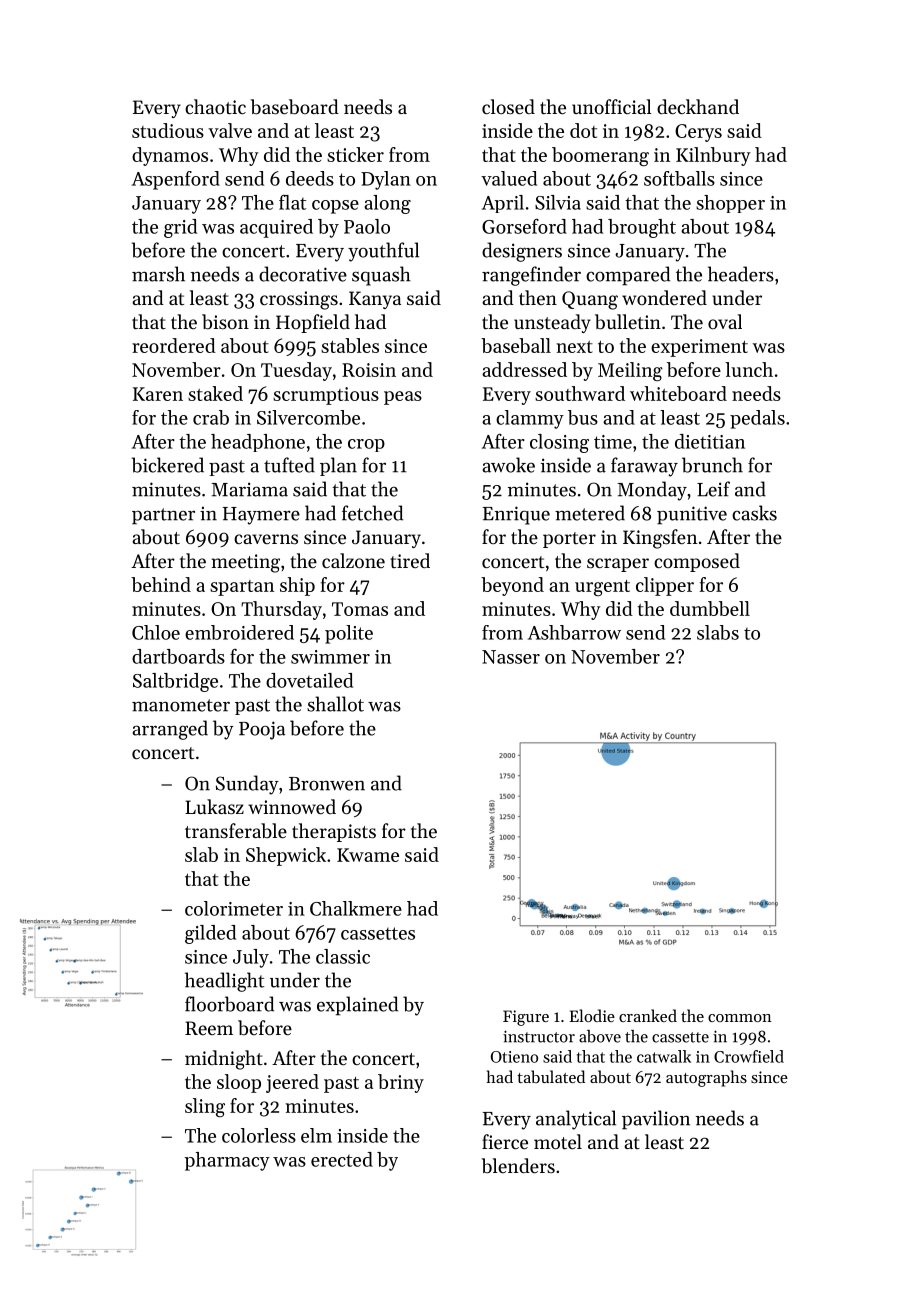 This screenshot has height=1311, width=924. I want to click on closed, so click(508, 106).
